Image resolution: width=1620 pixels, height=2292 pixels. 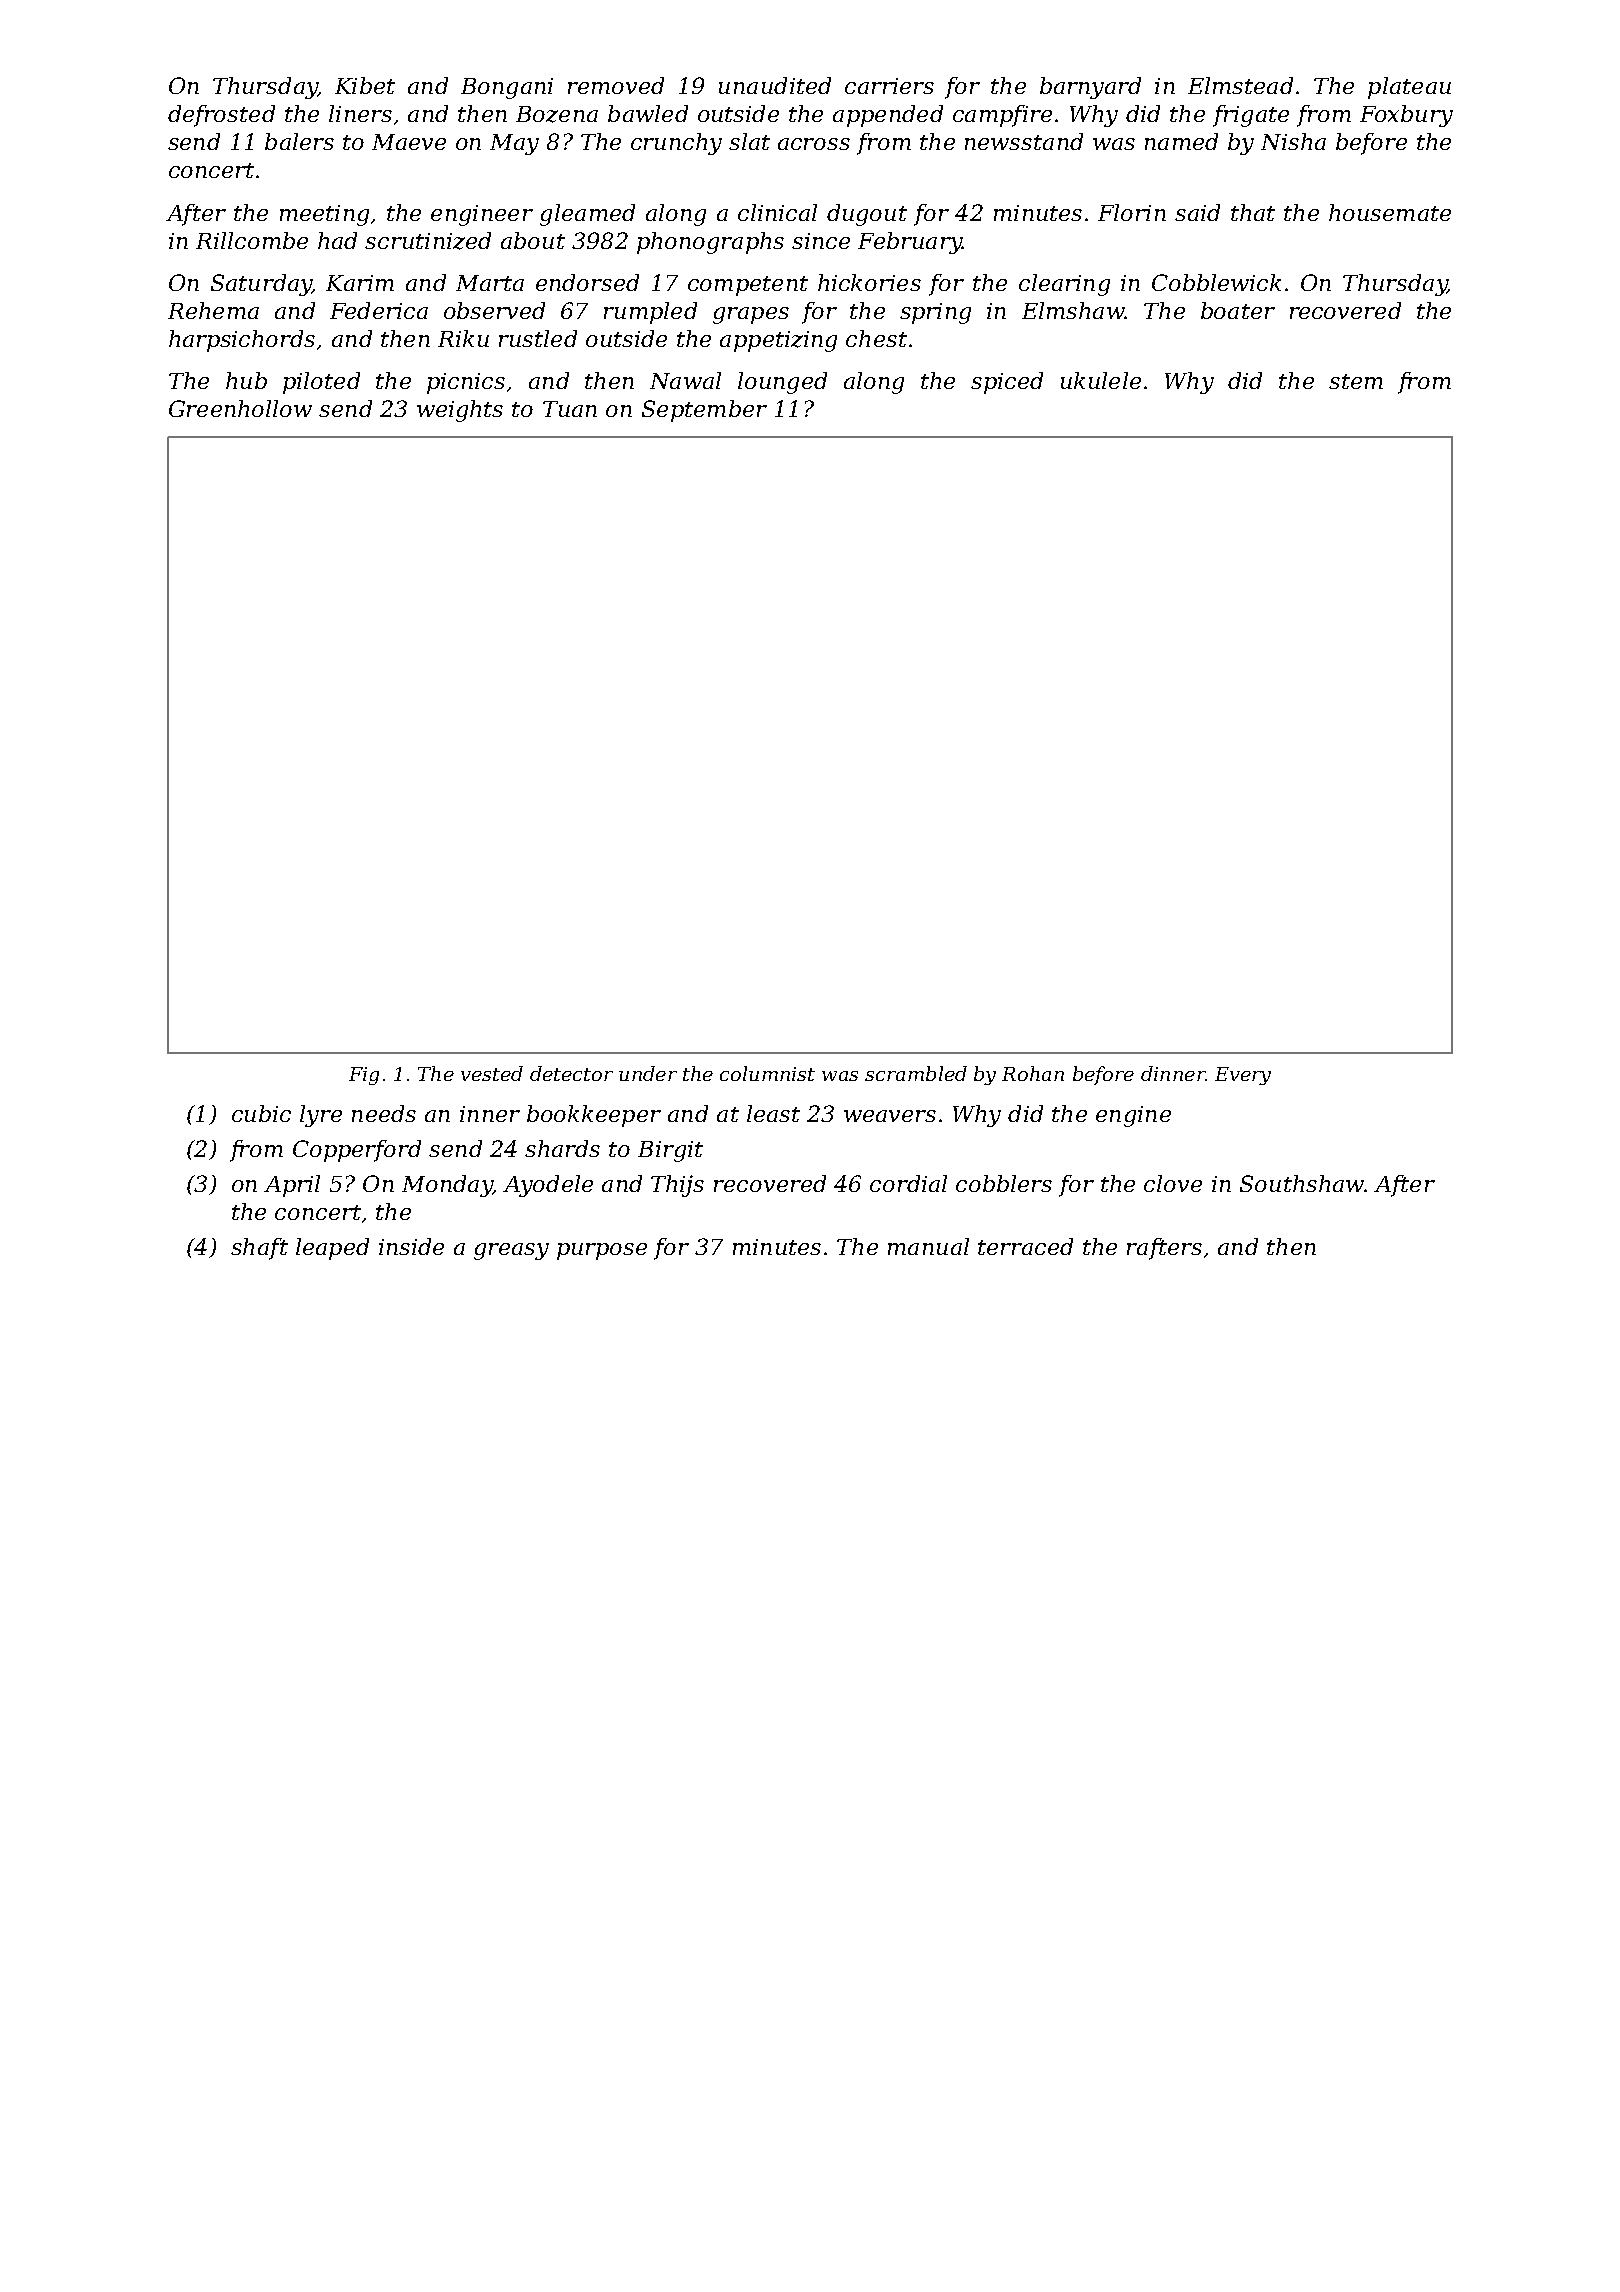 I want to click on ukulele, so click(x=1101, y=380).
